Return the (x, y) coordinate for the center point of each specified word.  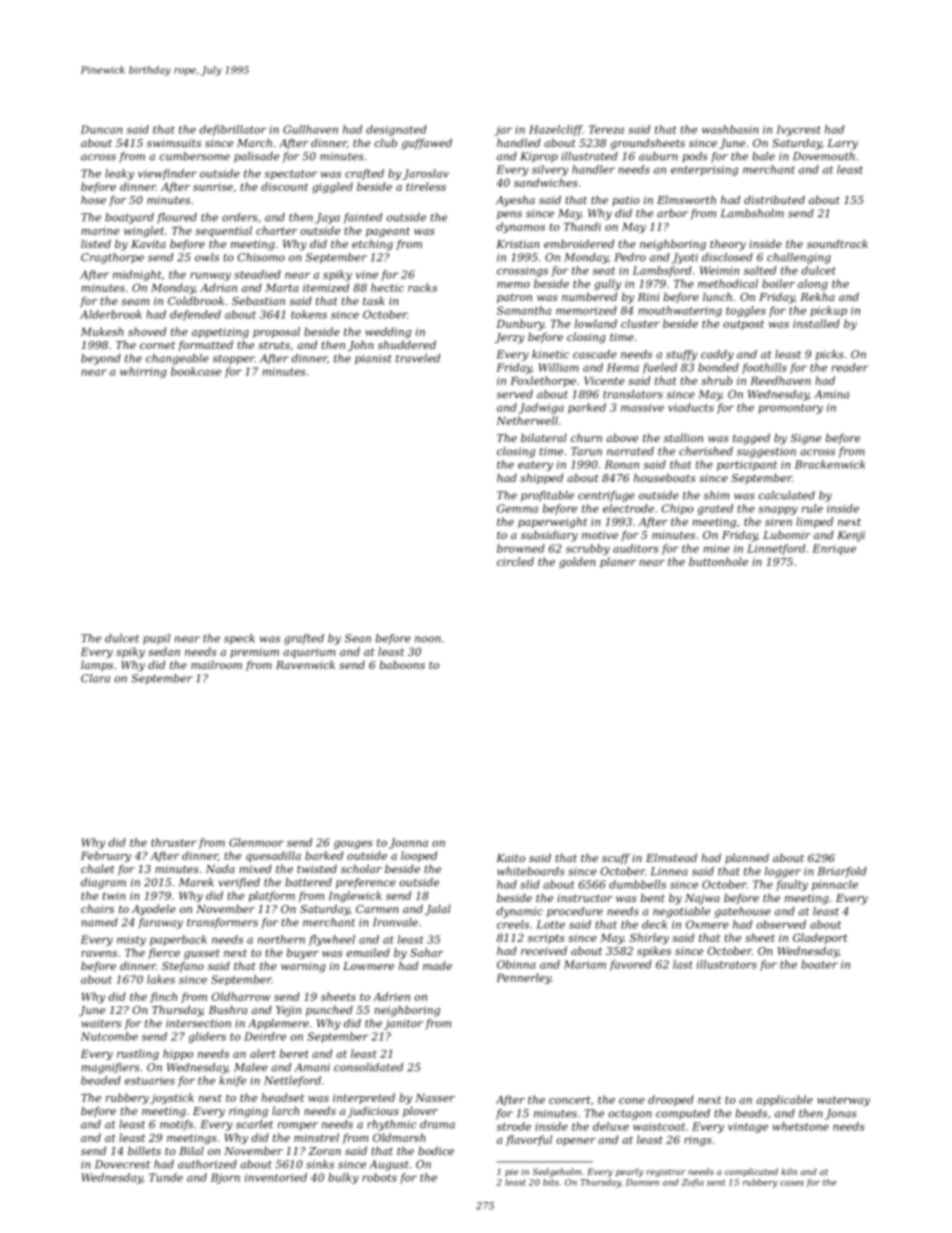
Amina (832, 394)
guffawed (426, 144)
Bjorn (225, 1178)
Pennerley (523, 978)
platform (272, 896)
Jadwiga (541, 408)
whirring (143, 372)
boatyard (129, 218)
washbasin (730, 129)
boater (819, 964)
